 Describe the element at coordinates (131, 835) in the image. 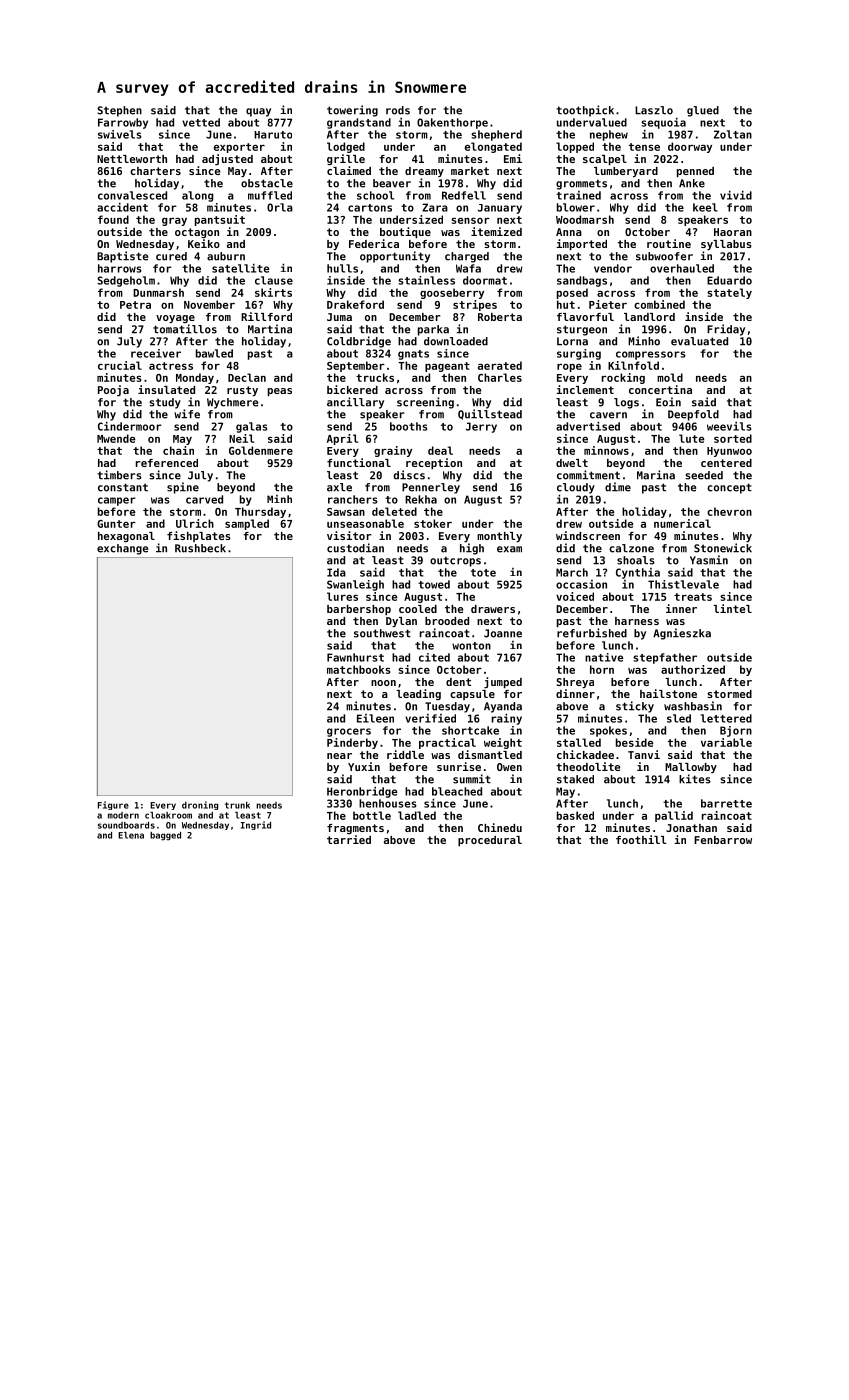

I see `Elena` at that location.
